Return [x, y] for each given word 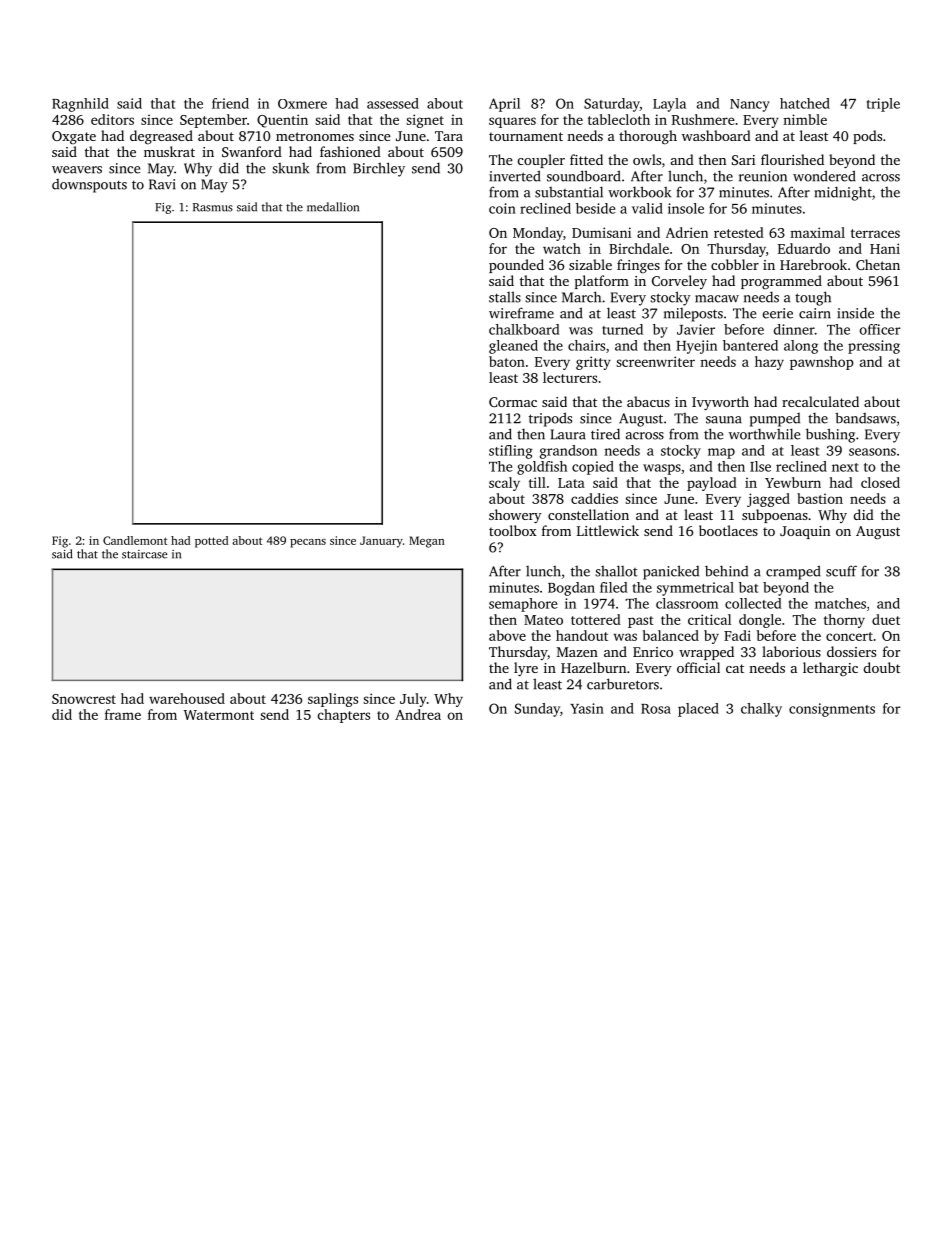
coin [502, 208]
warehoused [187, 698]
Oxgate [74, 138]
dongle [760, 621]
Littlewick [608, 530]
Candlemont [135, 540]
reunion [763, 176]
